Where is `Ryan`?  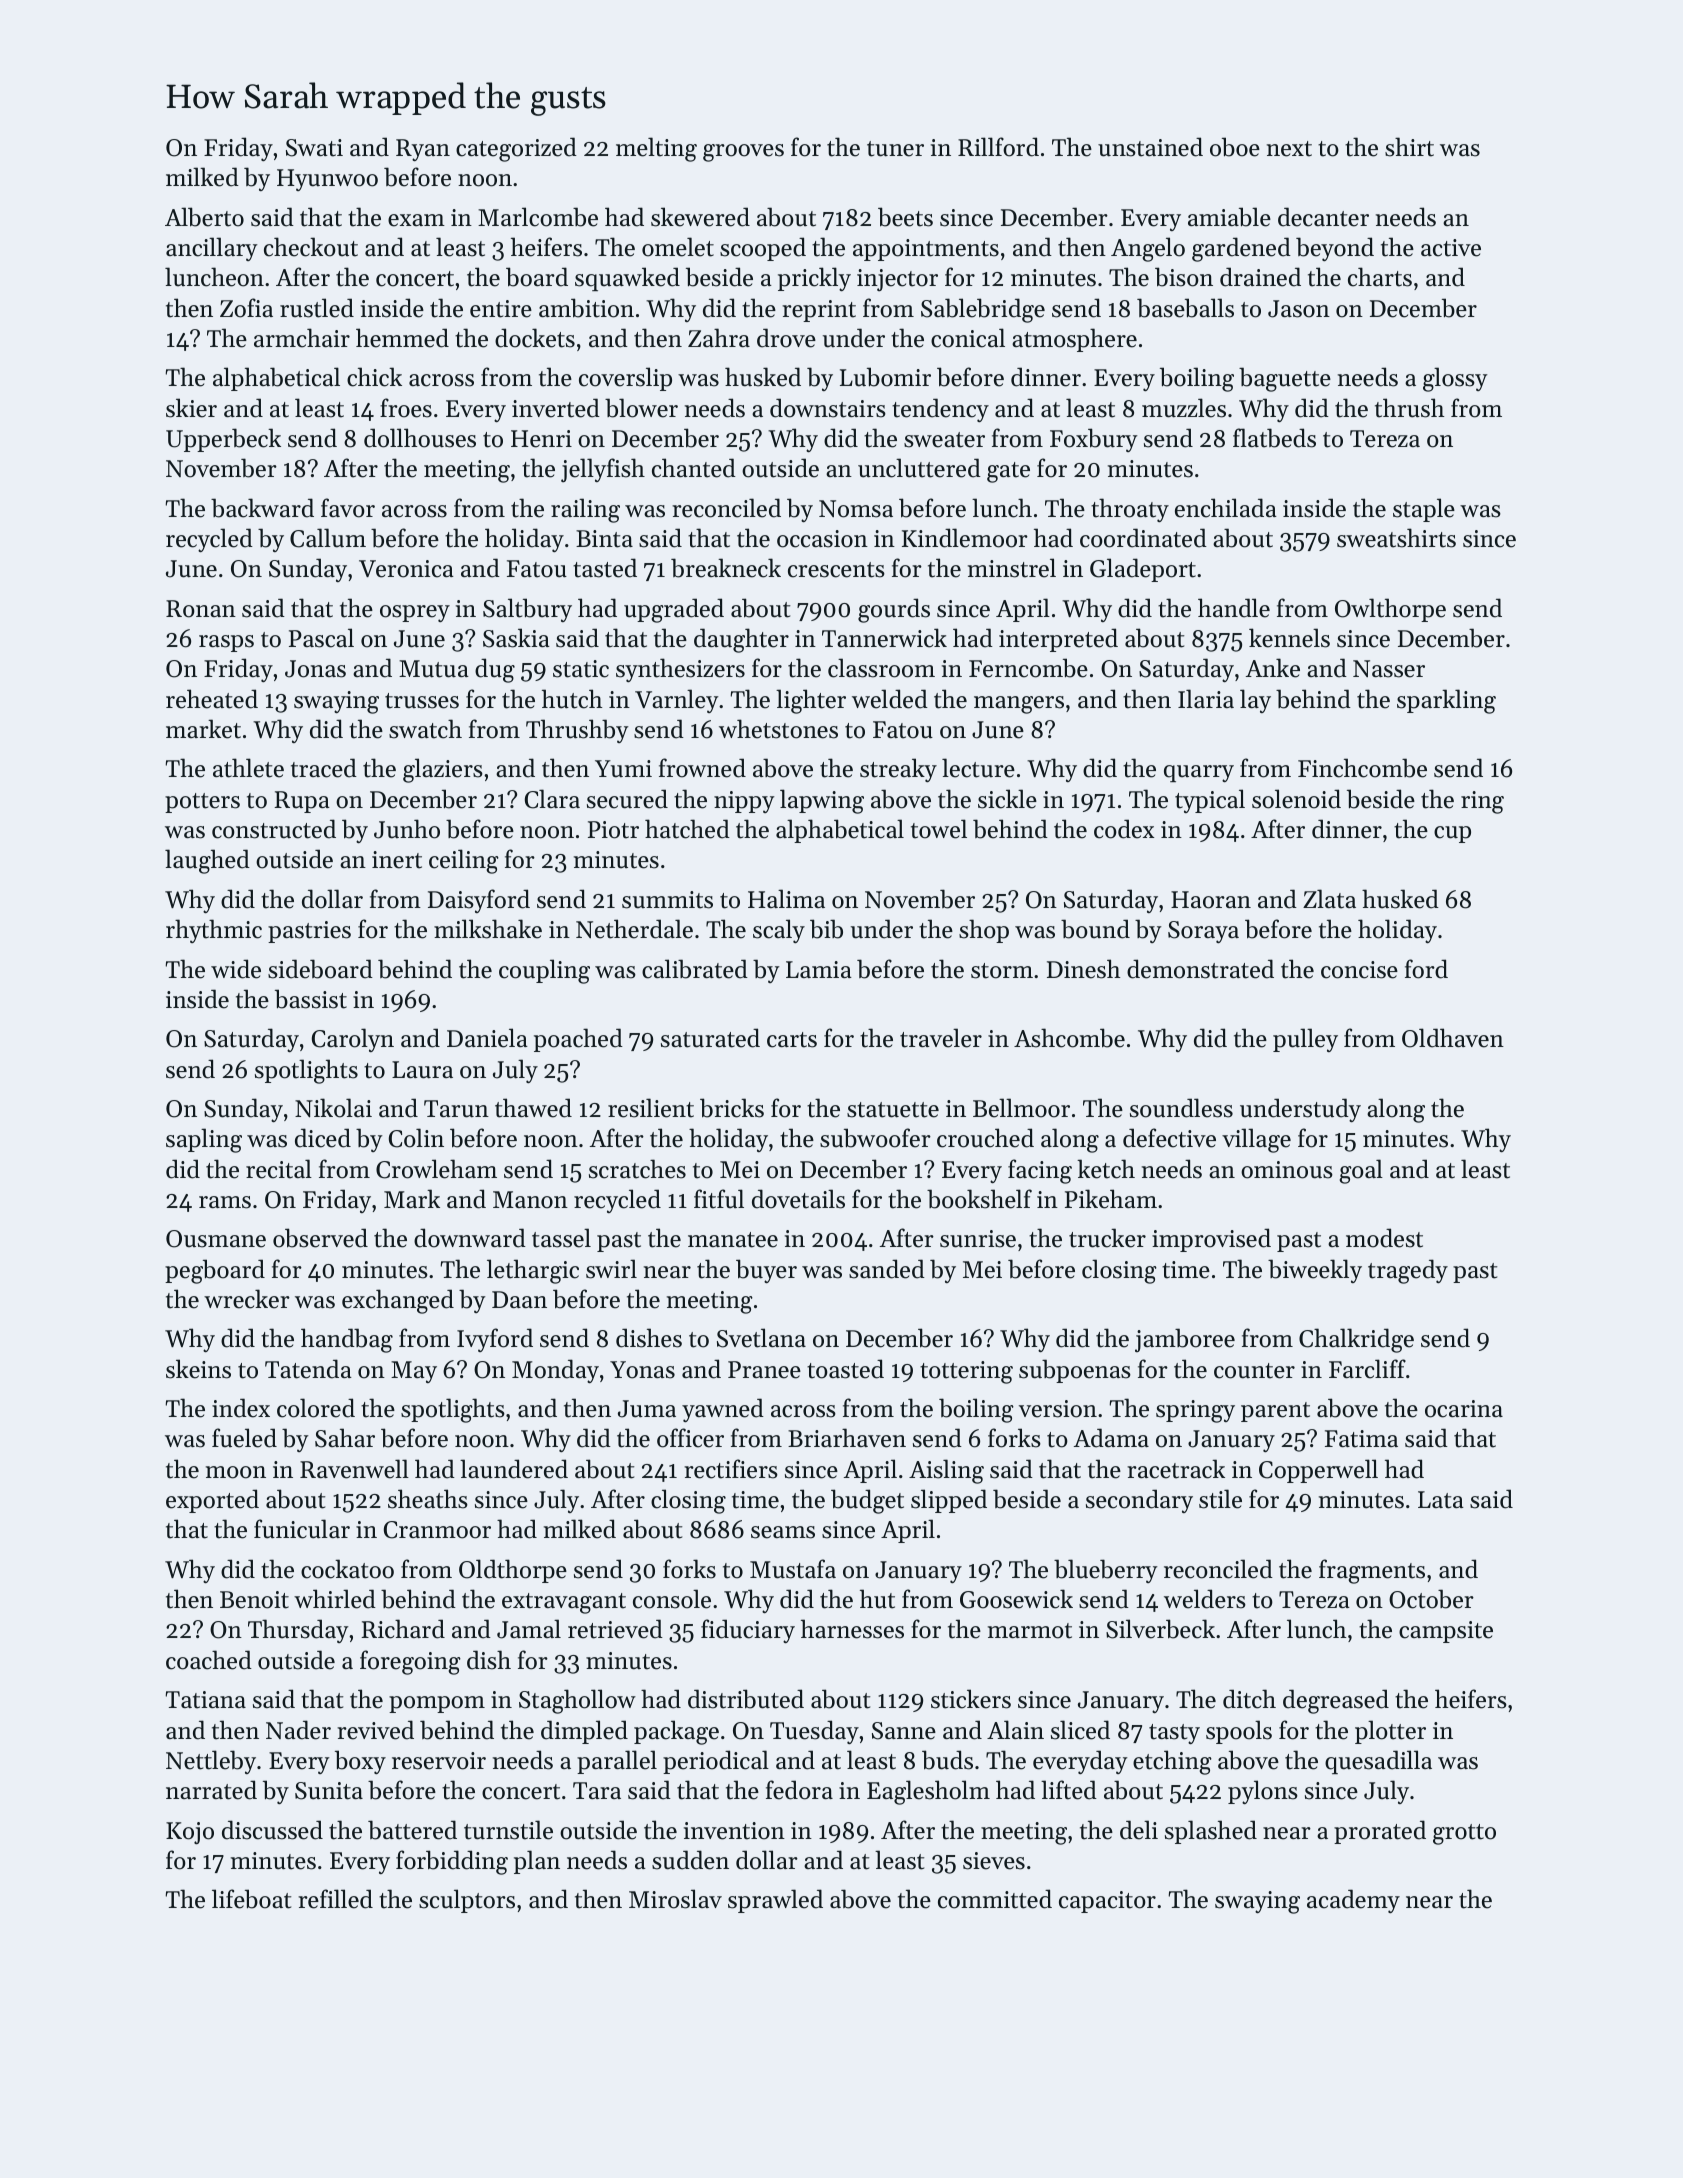 Ryan is located at coordinates (423, 150).
